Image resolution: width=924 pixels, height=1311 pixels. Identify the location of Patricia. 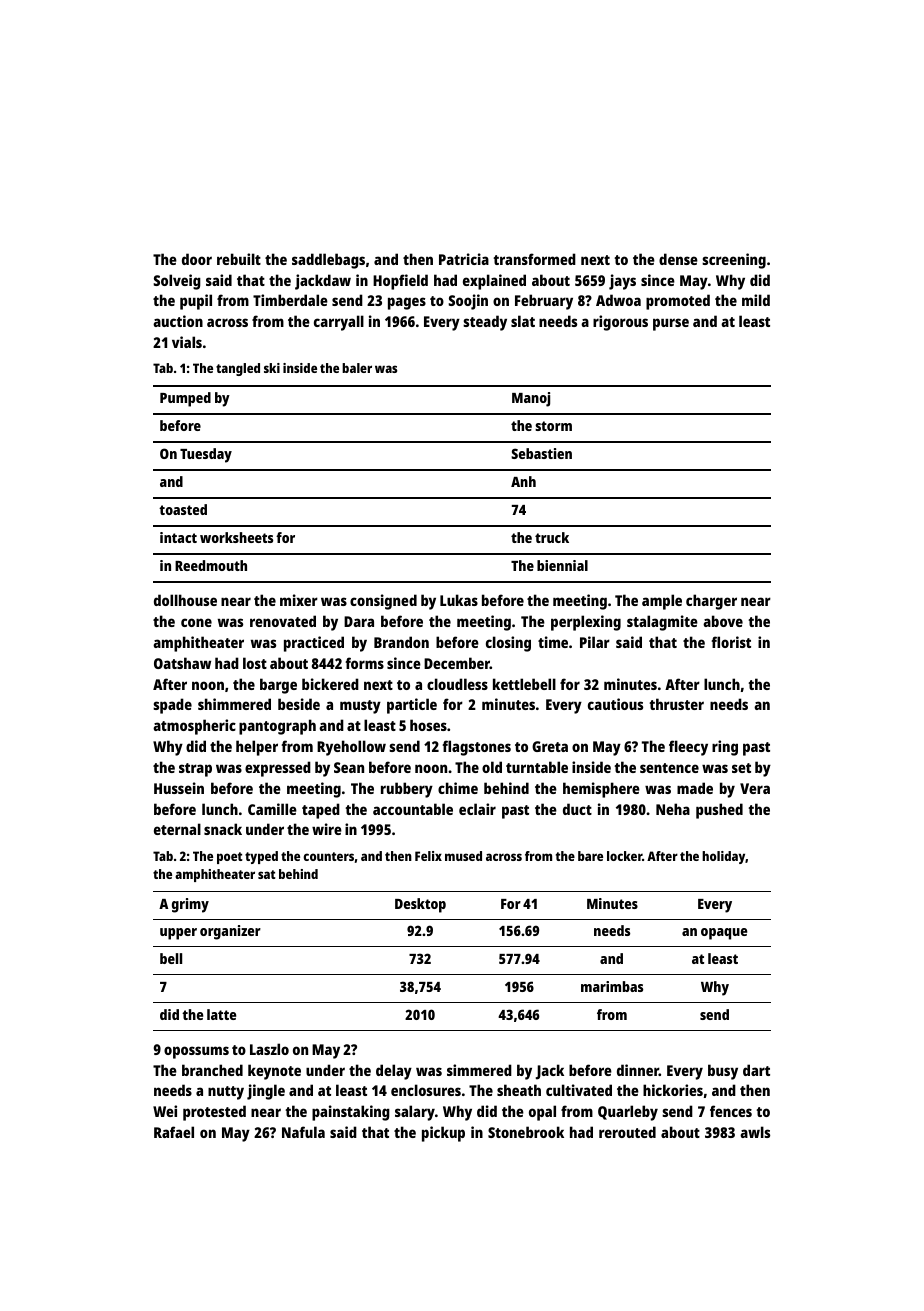
(464, 259).
